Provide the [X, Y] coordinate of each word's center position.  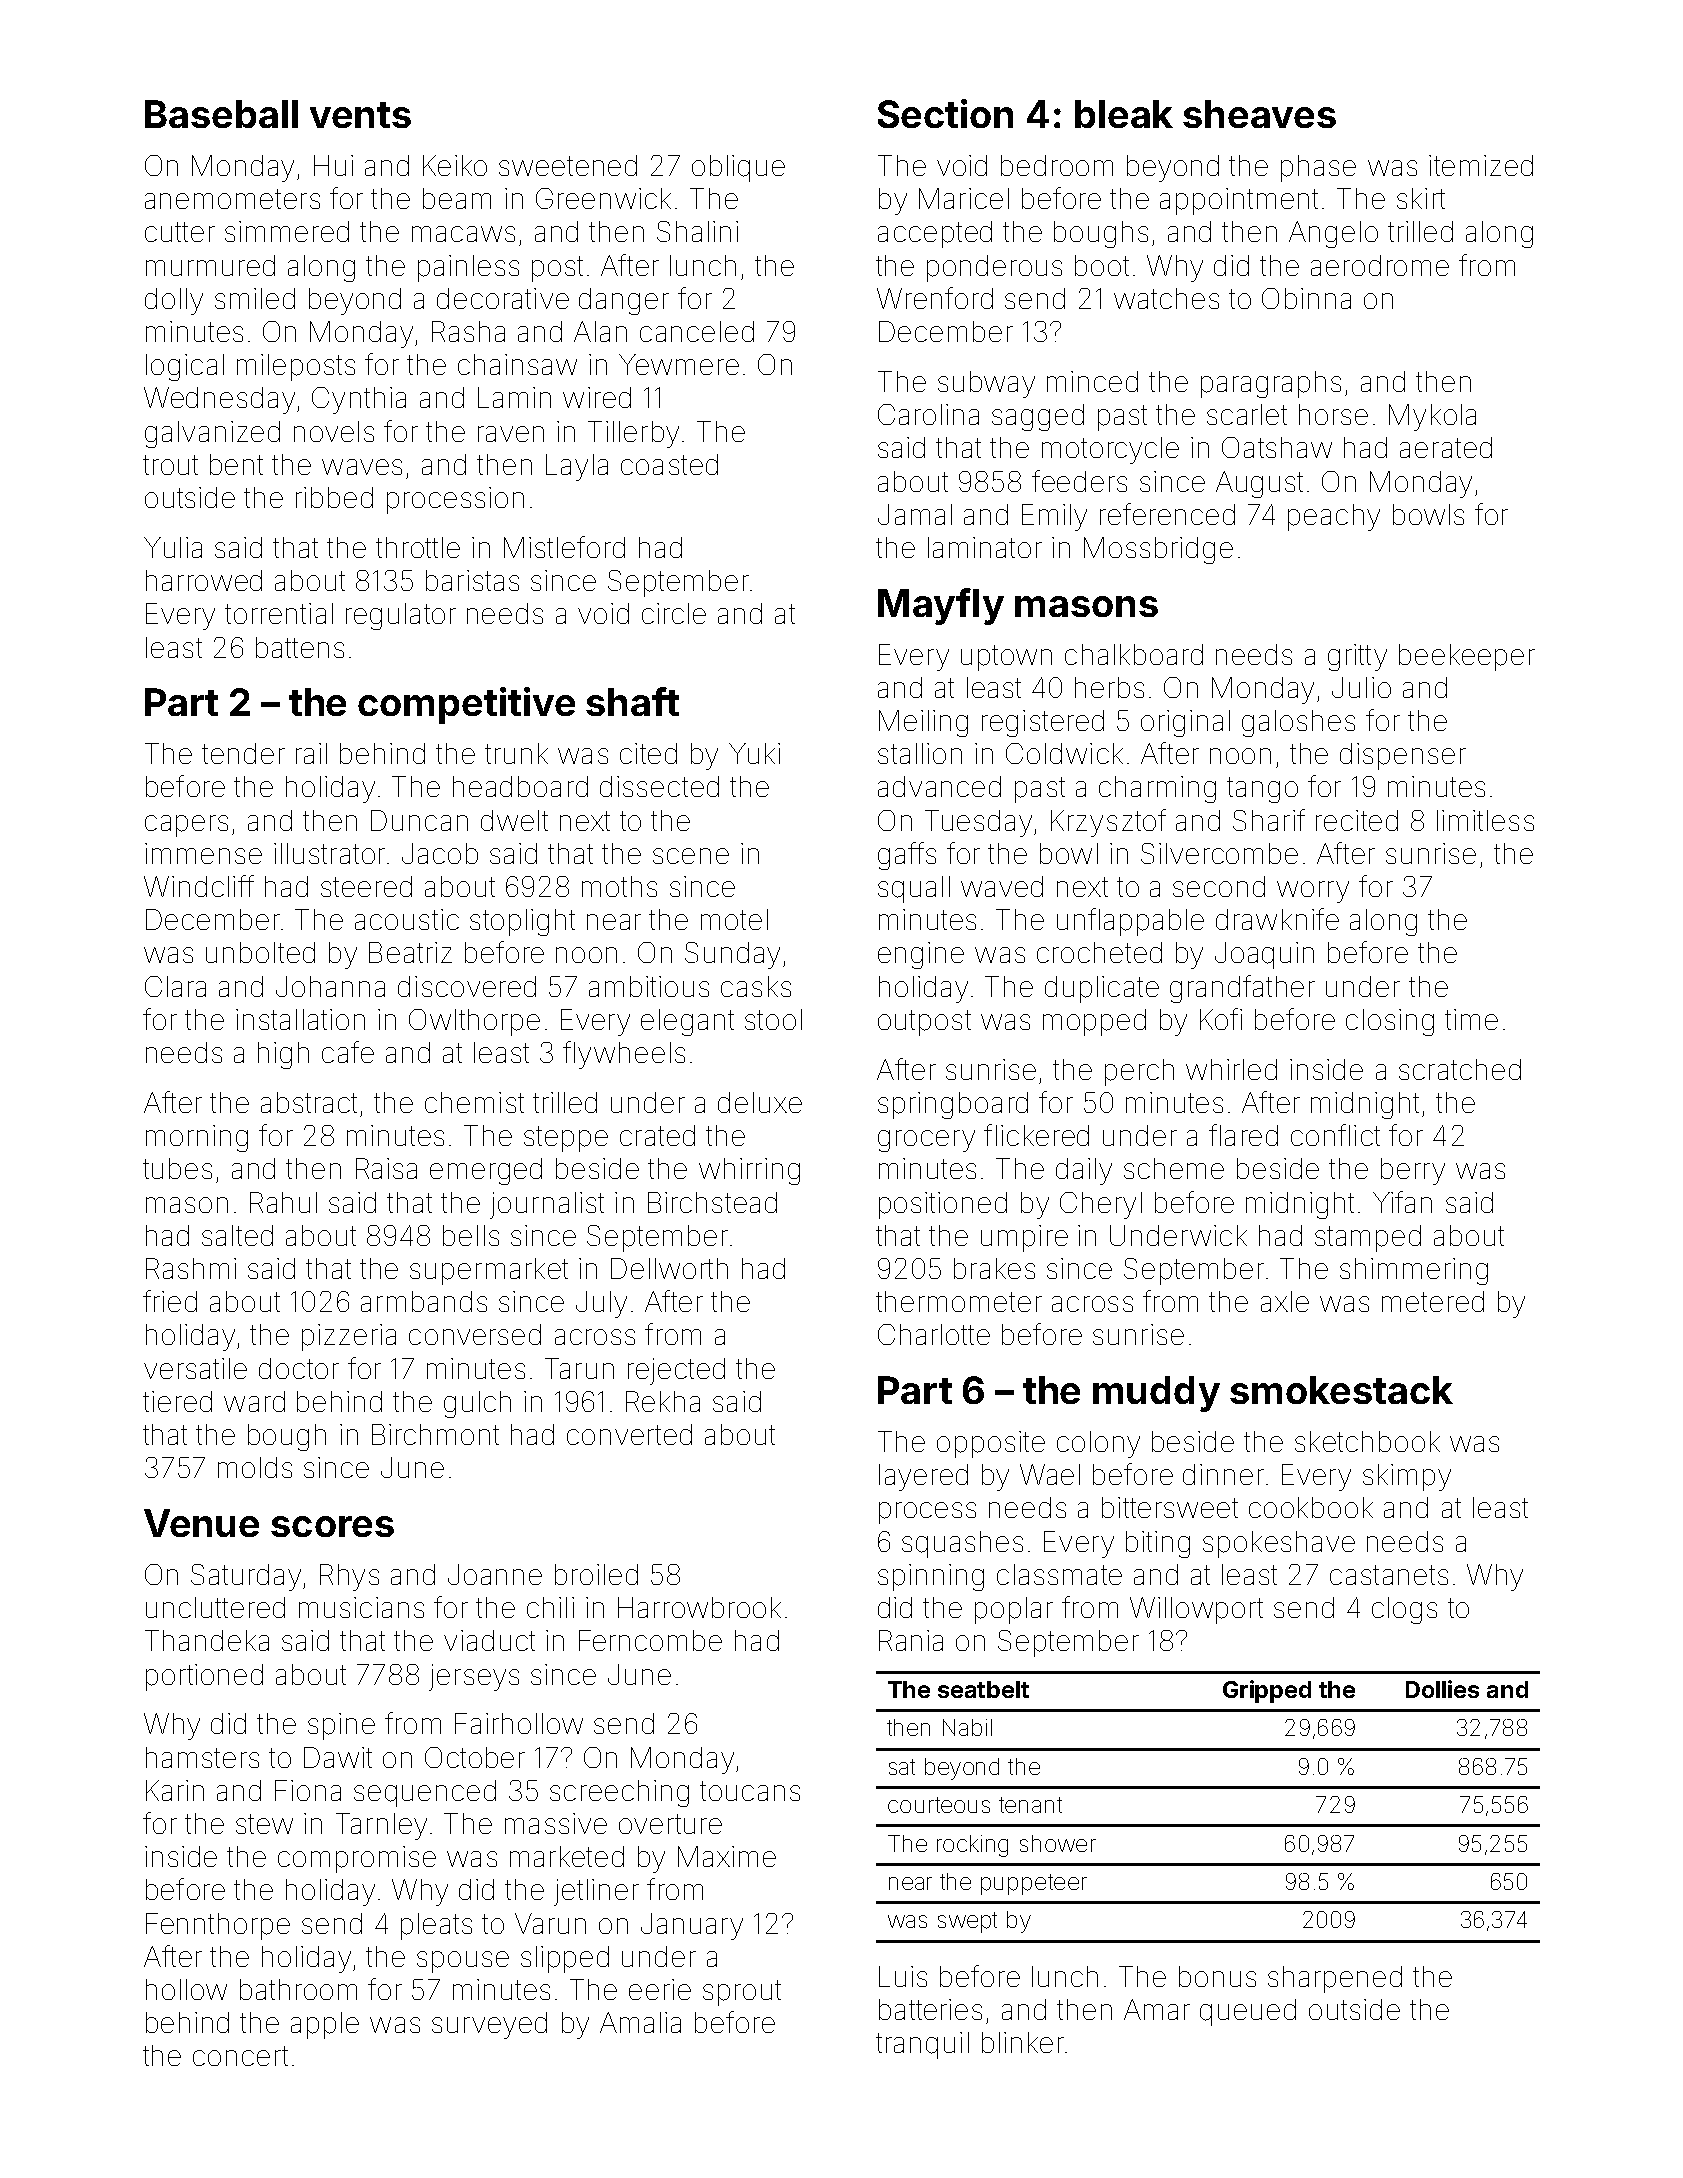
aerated [1446, 447]
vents [360, 115]
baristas [472, 580]
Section [945, 113]
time [1471, 1019]
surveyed [489, 2025]
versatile [195, 1368]
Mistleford [564, 547]
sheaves [1259, 114]
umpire [1024, 1238]
